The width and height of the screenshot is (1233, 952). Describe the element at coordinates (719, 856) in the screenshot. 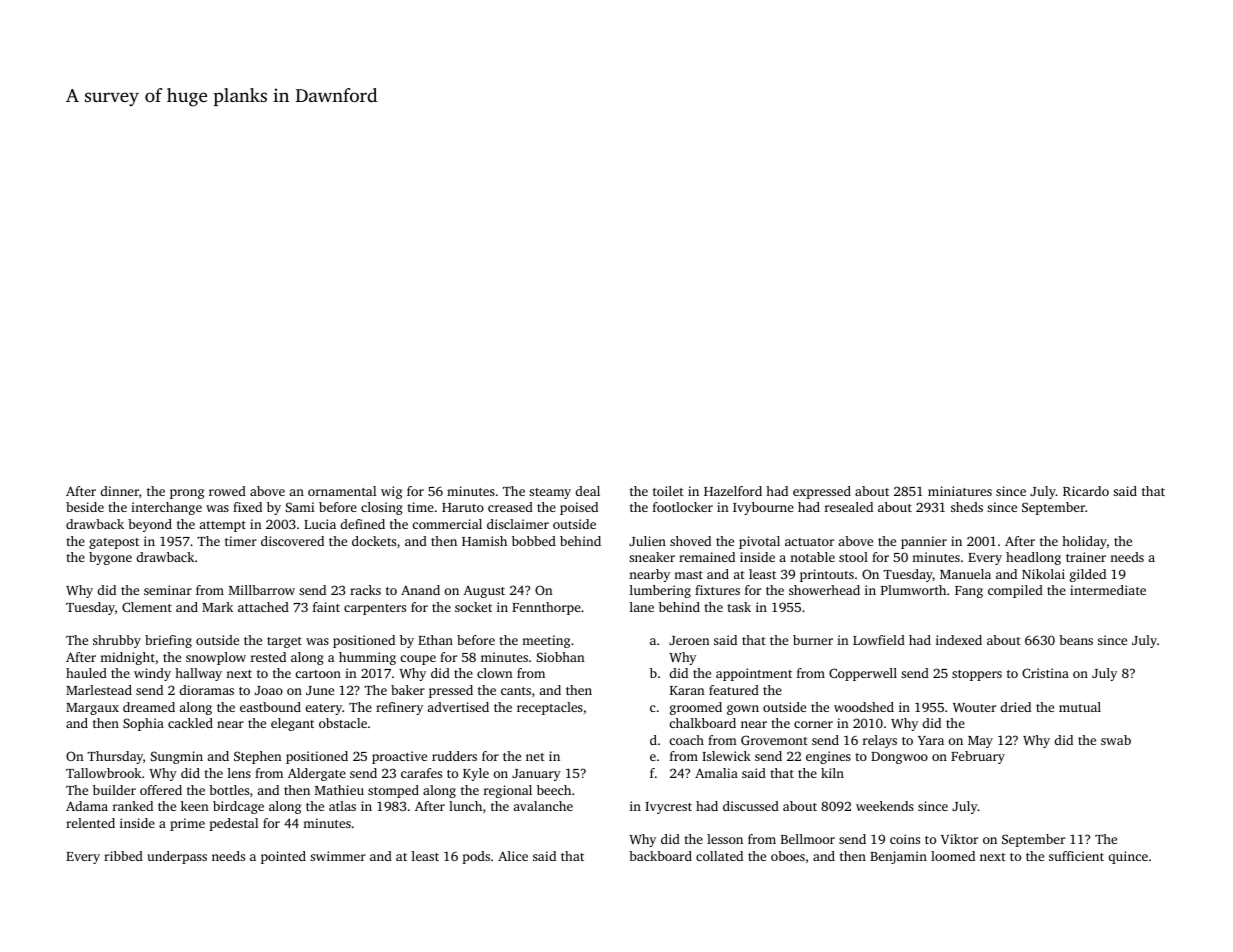

I see `collated` at that location.
